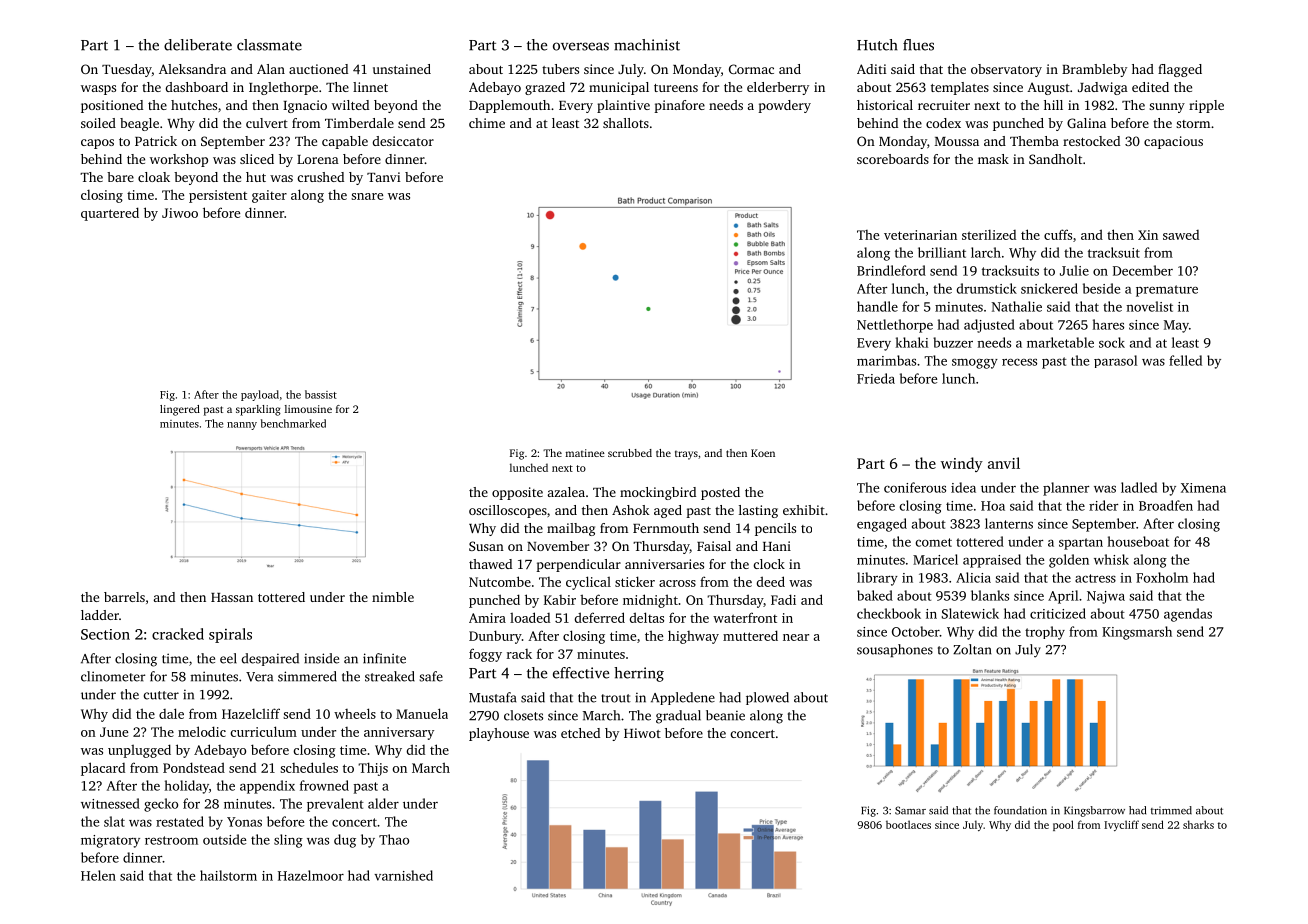  Describe the element at coordinates (321, 394) in the document. I see `bassist` at that location.
